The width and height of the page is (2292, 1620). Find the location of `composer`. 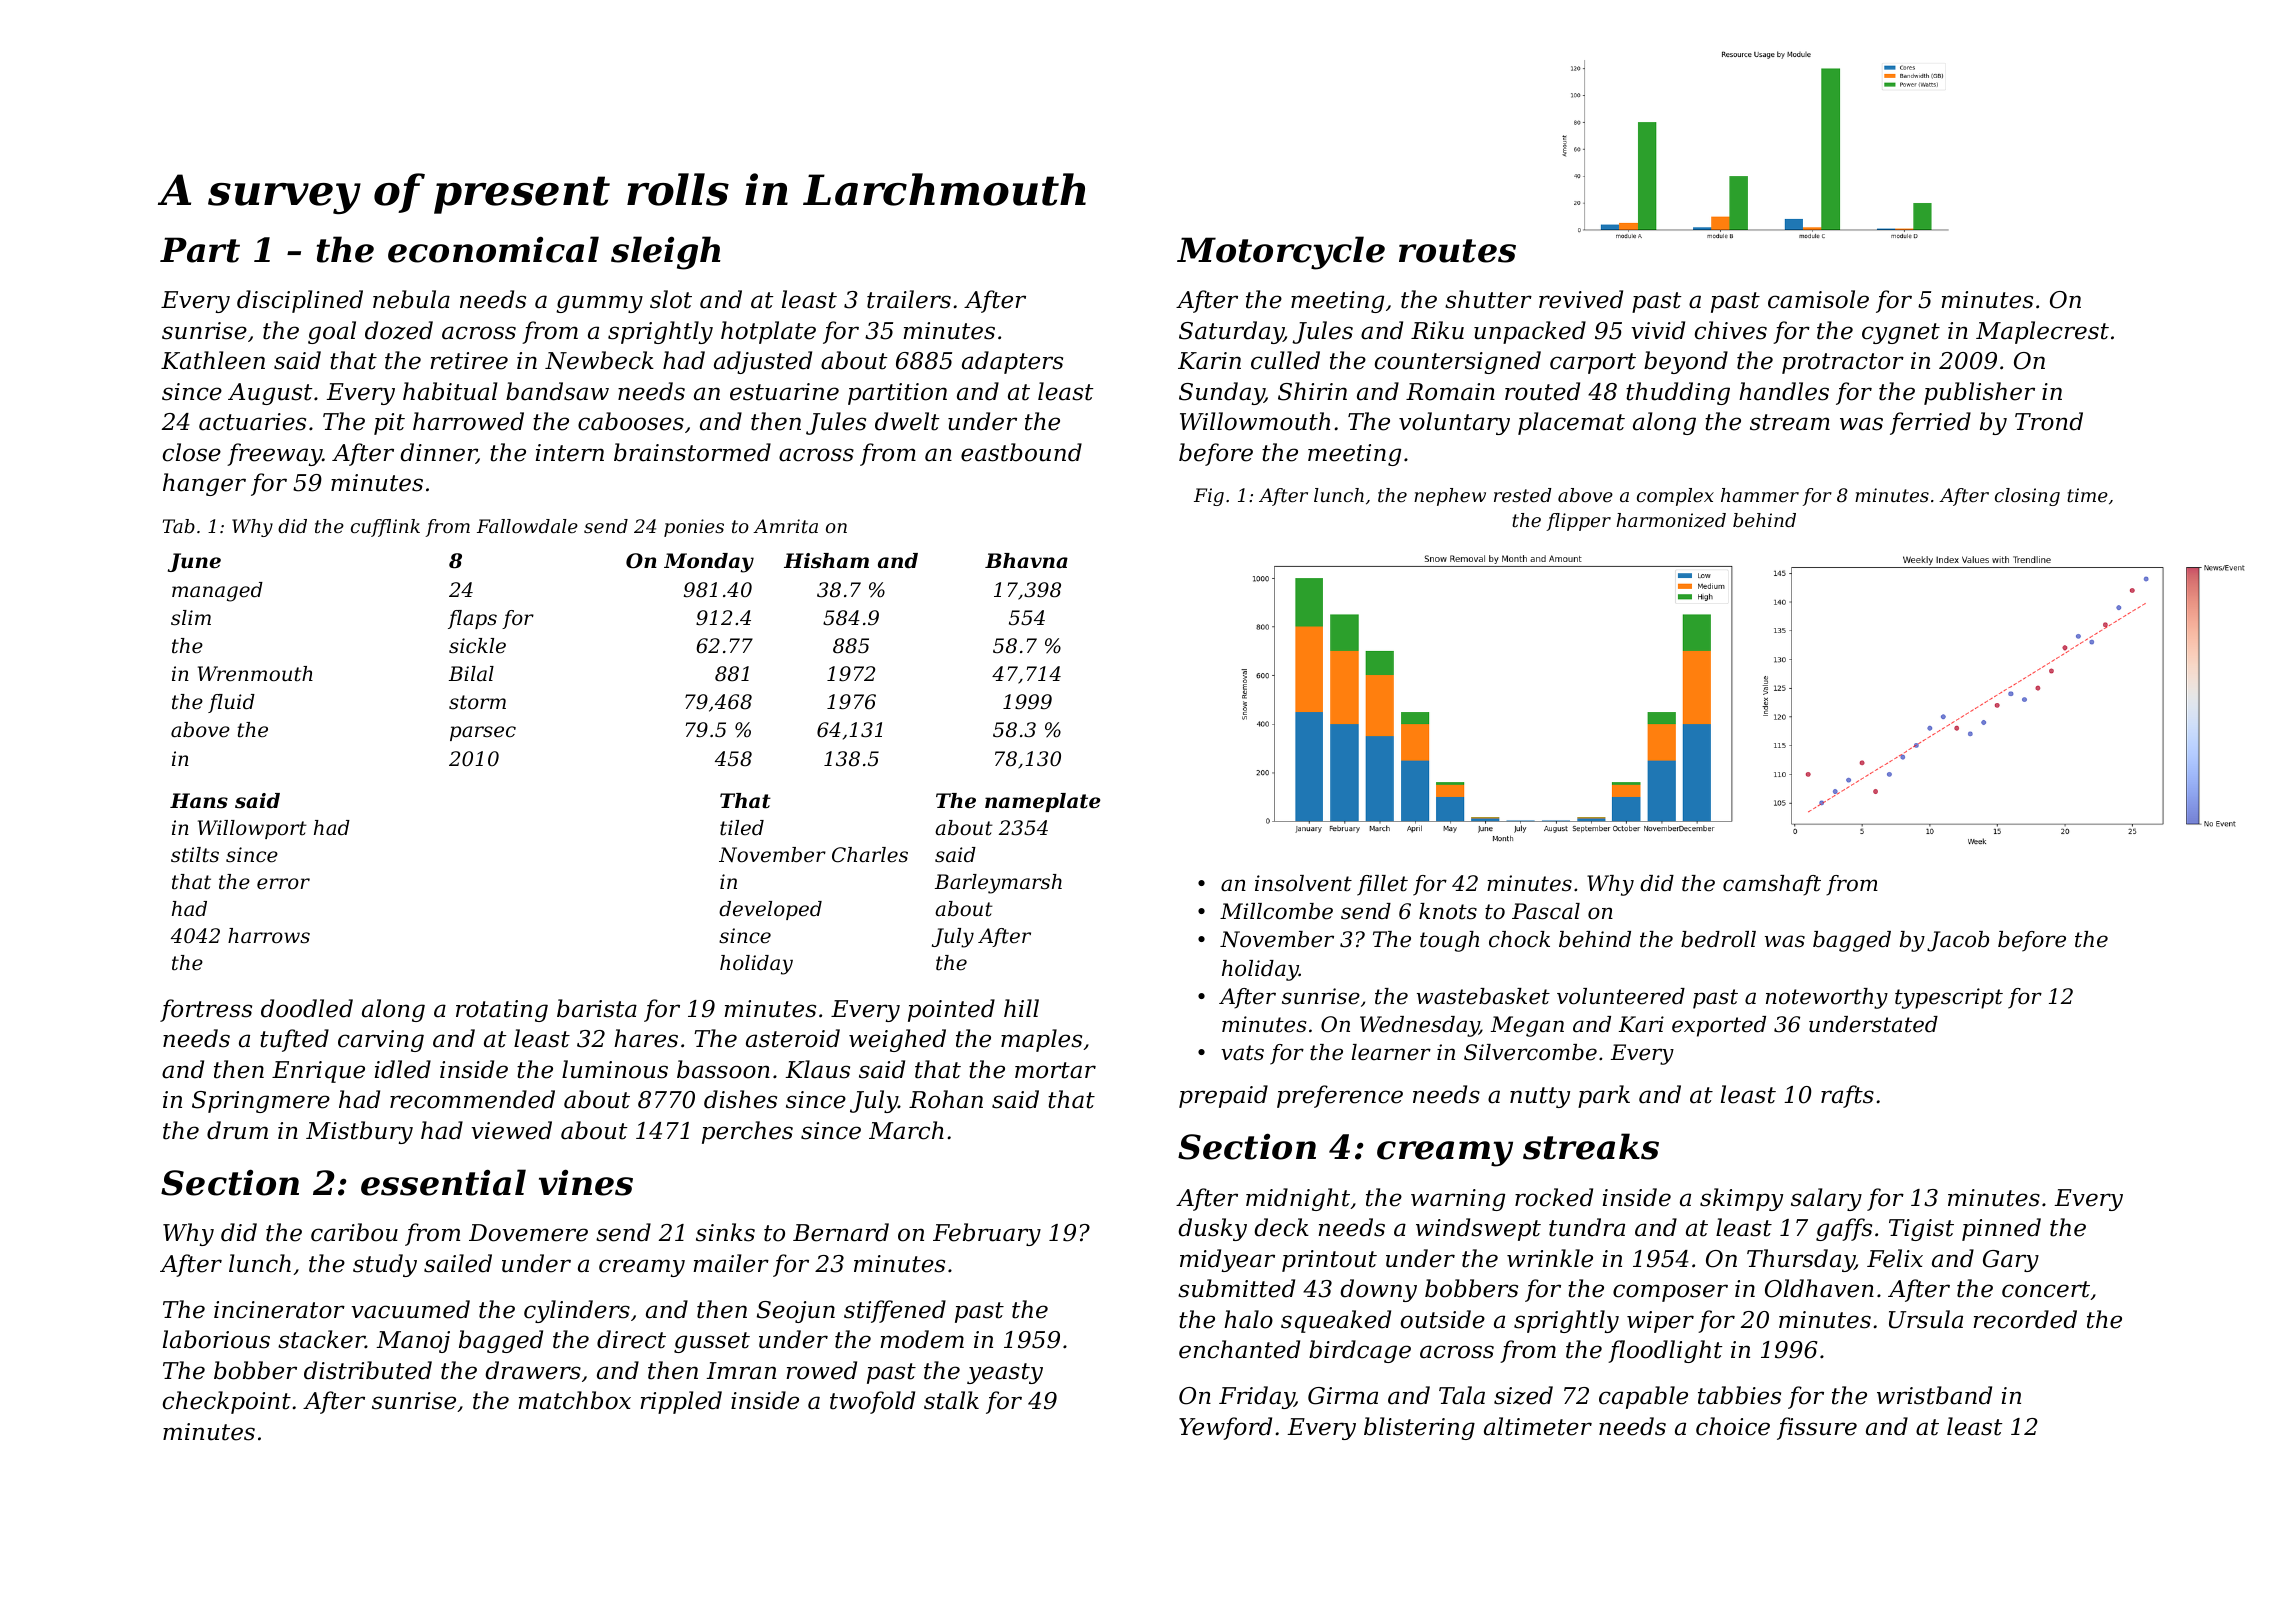

composer is located at coordinates (1670, 1293).
